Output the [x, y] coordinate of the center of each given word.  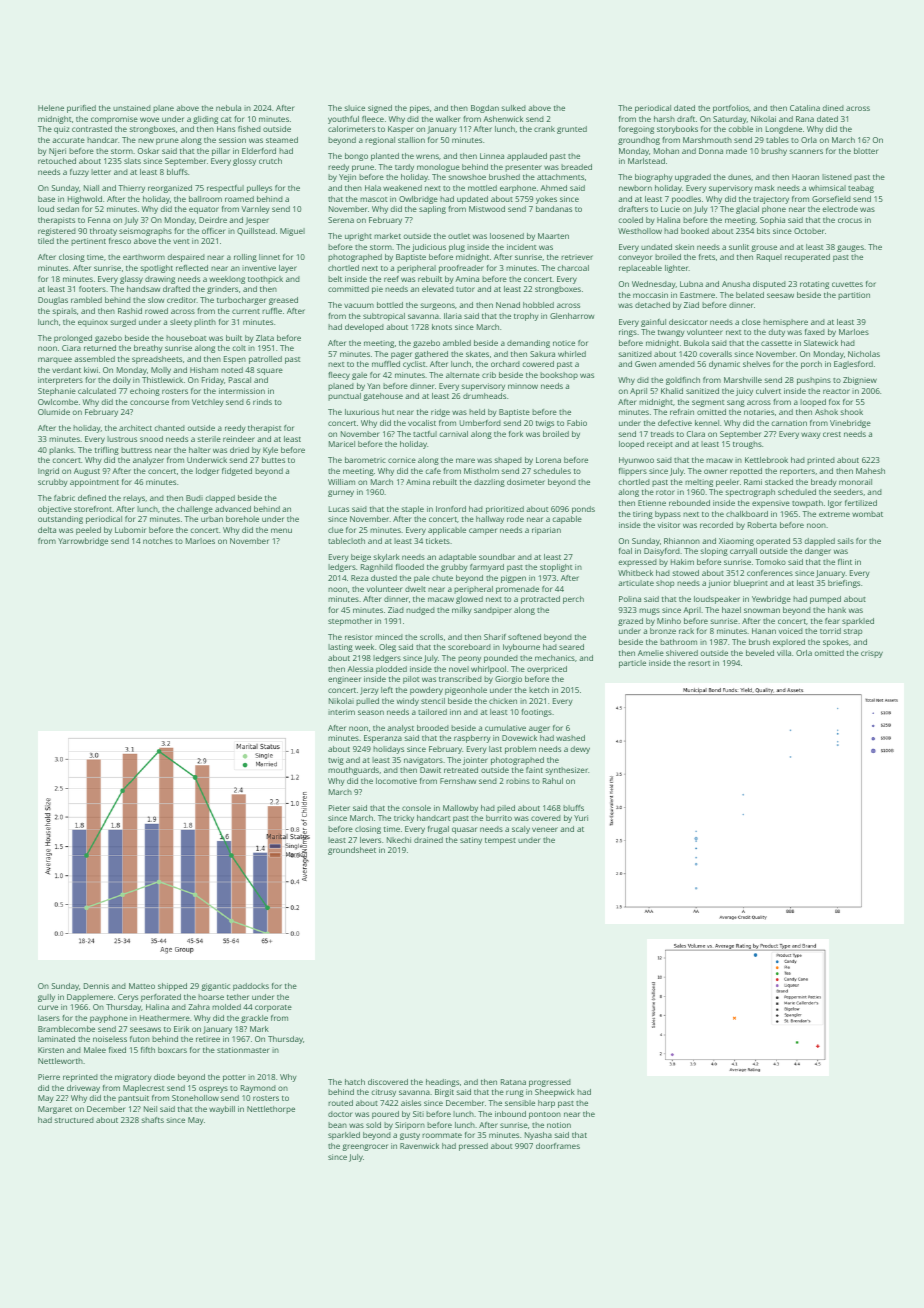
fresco [120, 241]
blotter [866, 151]
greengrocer [365, 1147]
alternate [463, 375]
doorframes [558, 1146]
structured [74, 1120]
